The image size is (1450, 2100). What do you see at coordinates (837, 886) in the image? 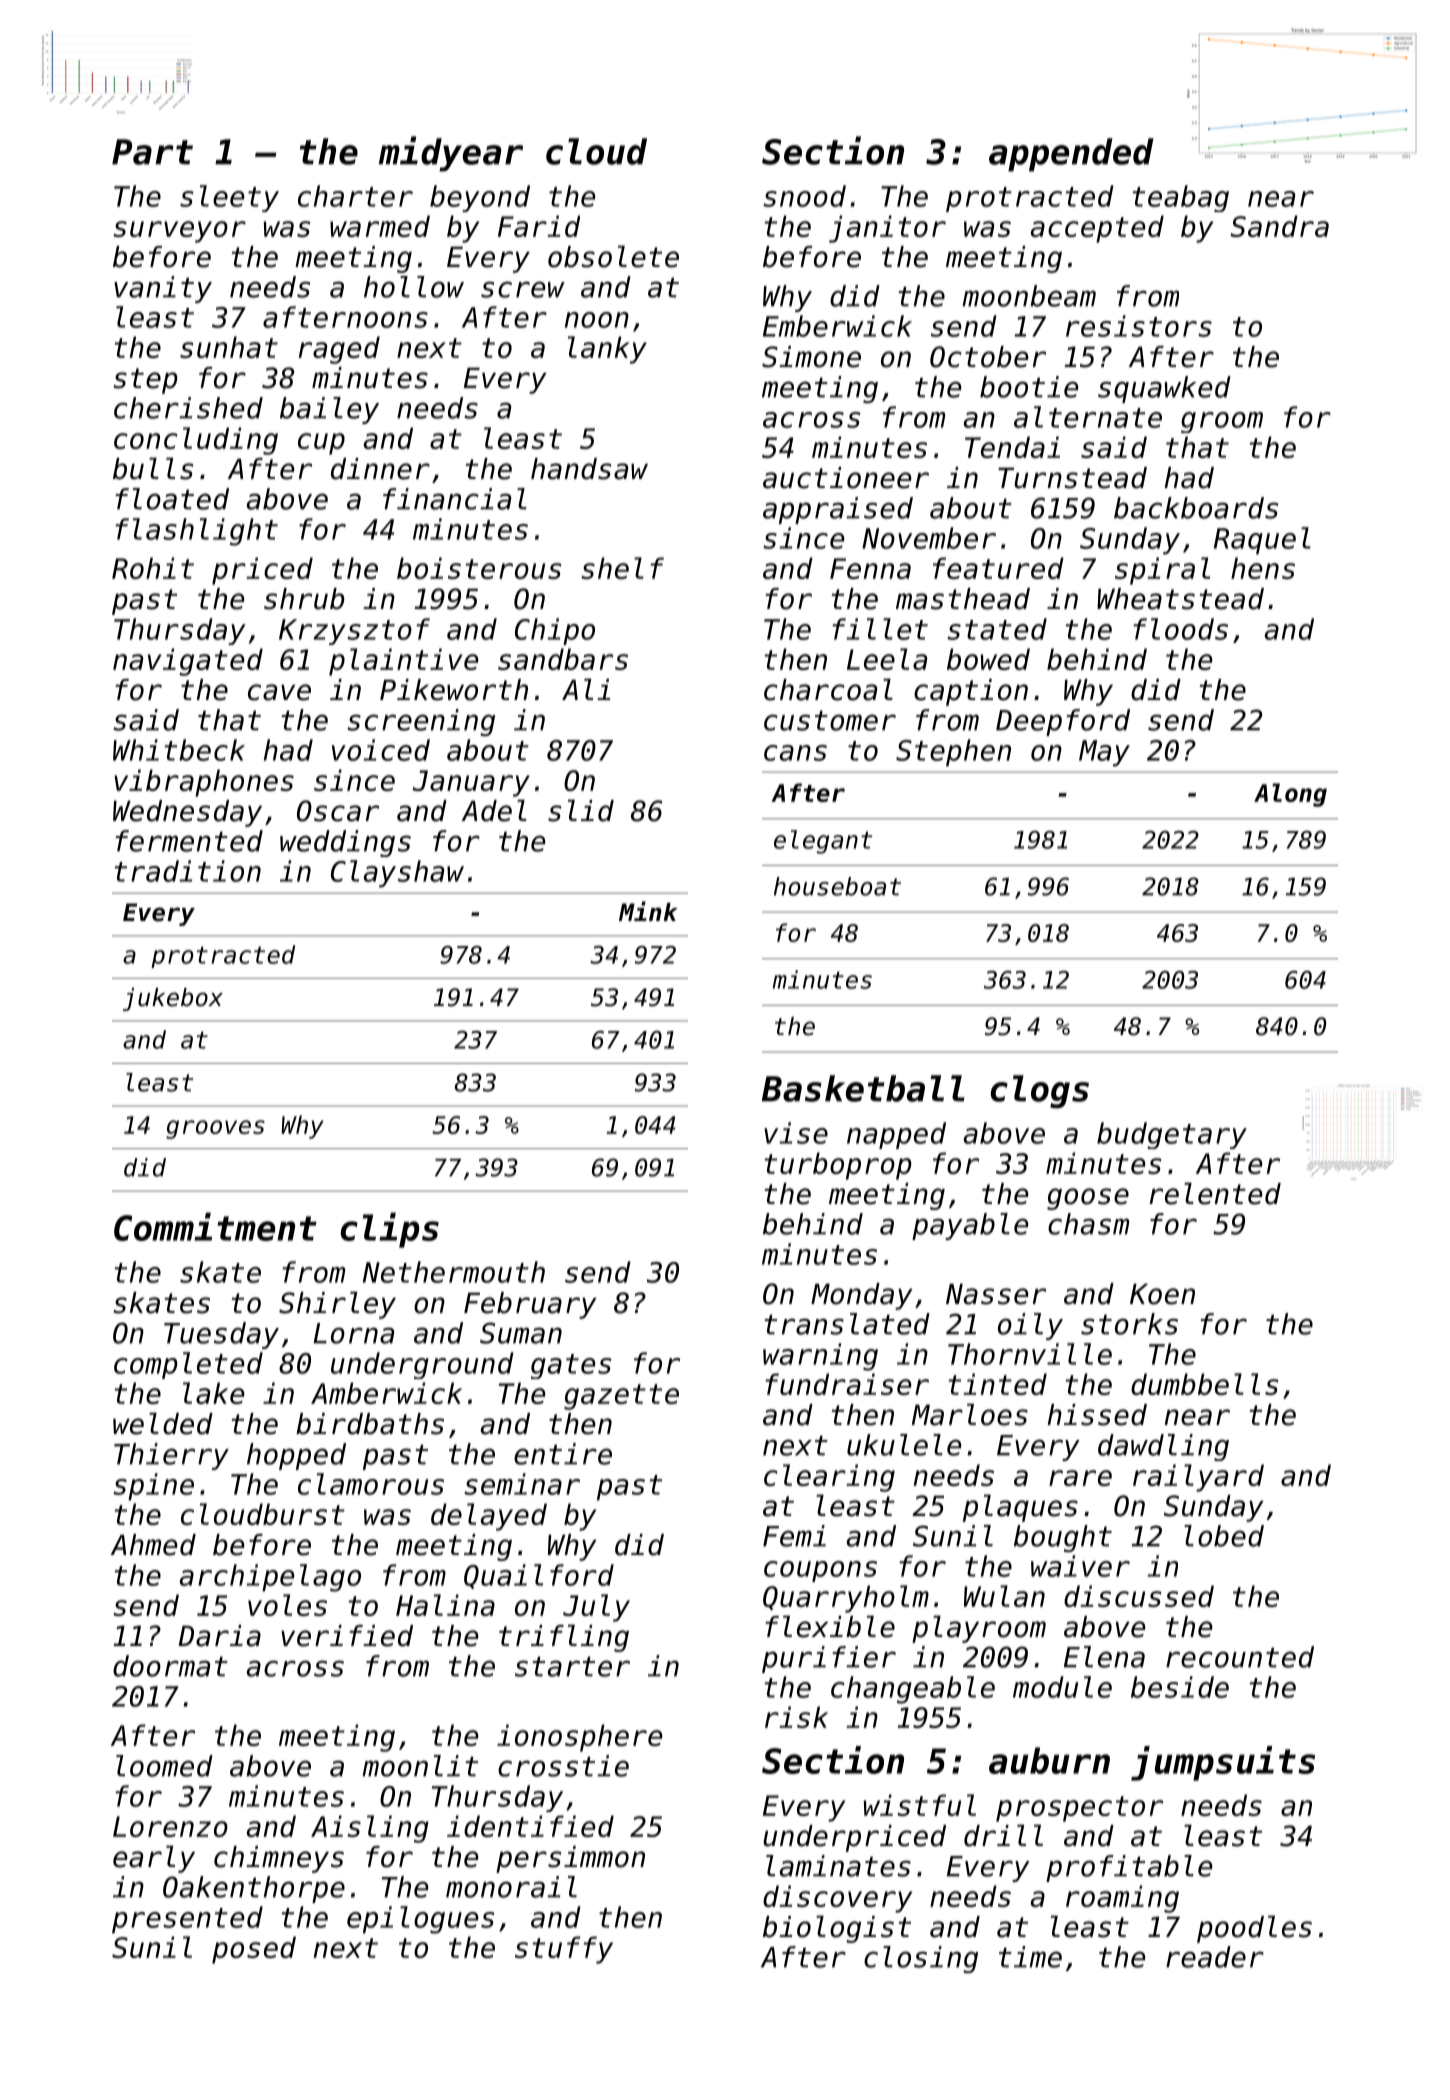
I see `houseboat` at bounding box center [837, 886].
